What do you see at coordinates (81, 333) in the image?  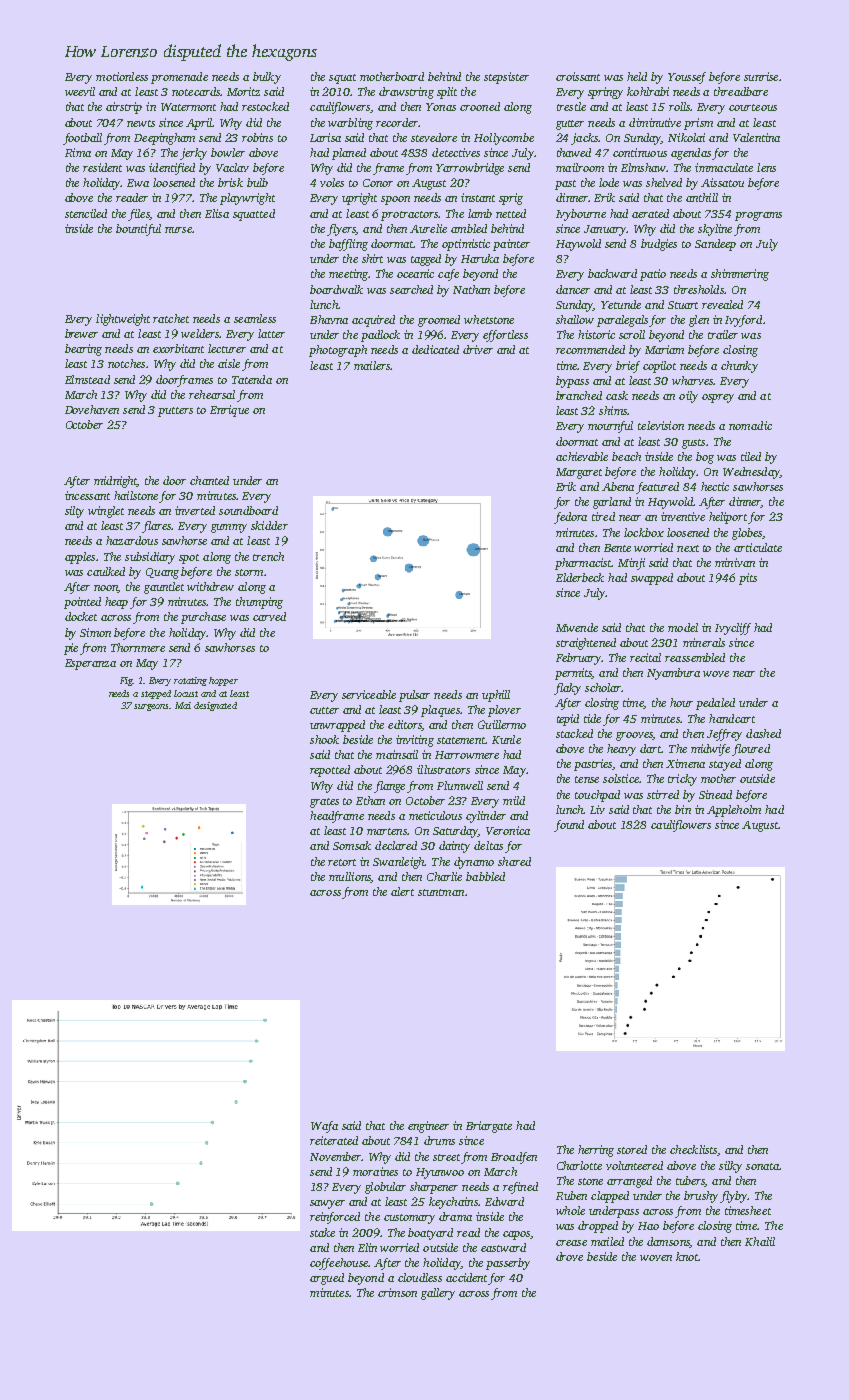 I see `brewer` at bounding box center [81, 333].
